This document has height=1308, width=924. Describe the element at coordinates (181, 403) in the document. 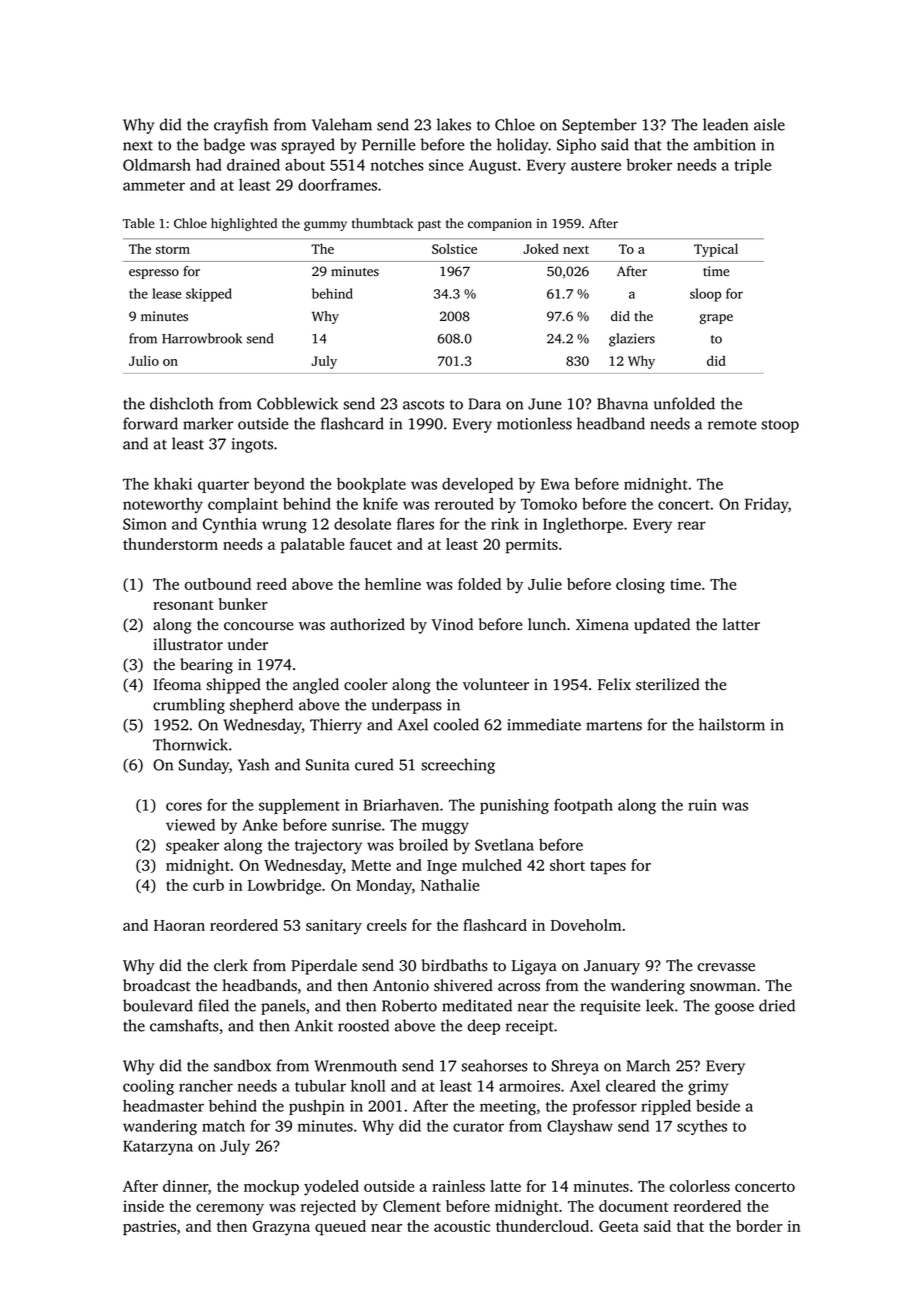

I see `dishcloth` at that location.
